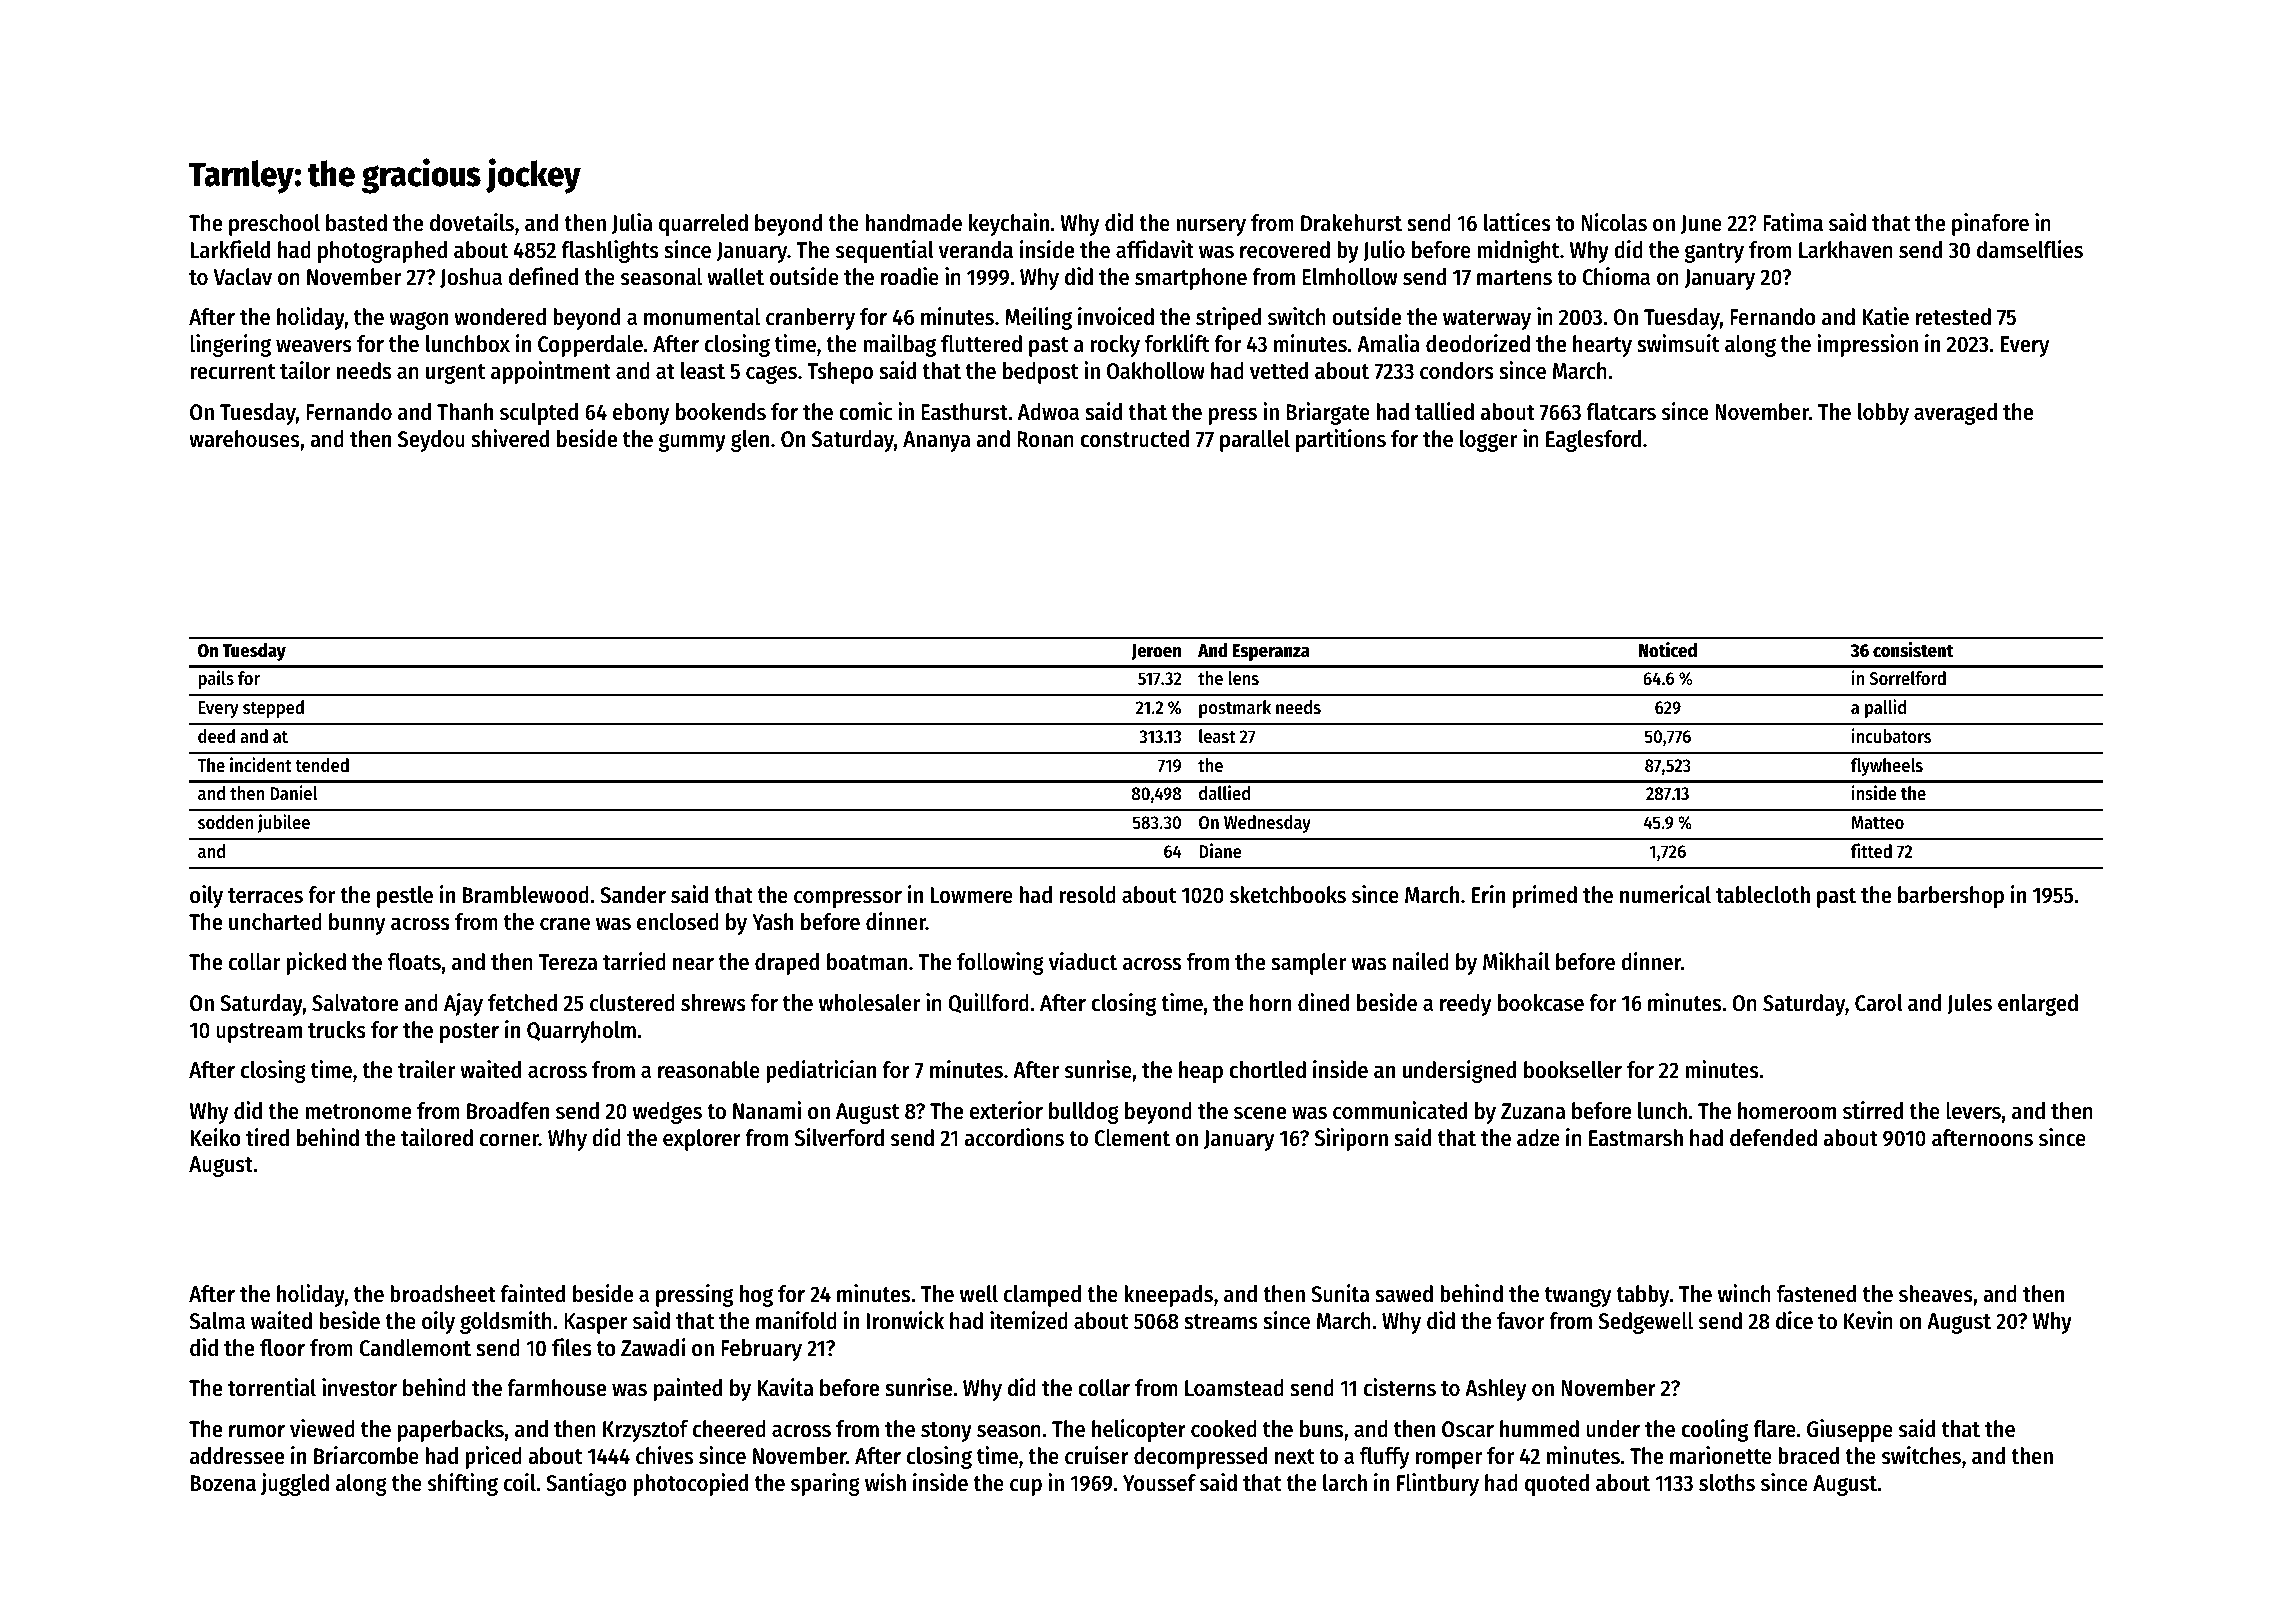 The height and width of the screenshot is (1620, 2292). Describe the element at coordinates (1877, 822) in the screenshot. I see `Matteo` at that location.
